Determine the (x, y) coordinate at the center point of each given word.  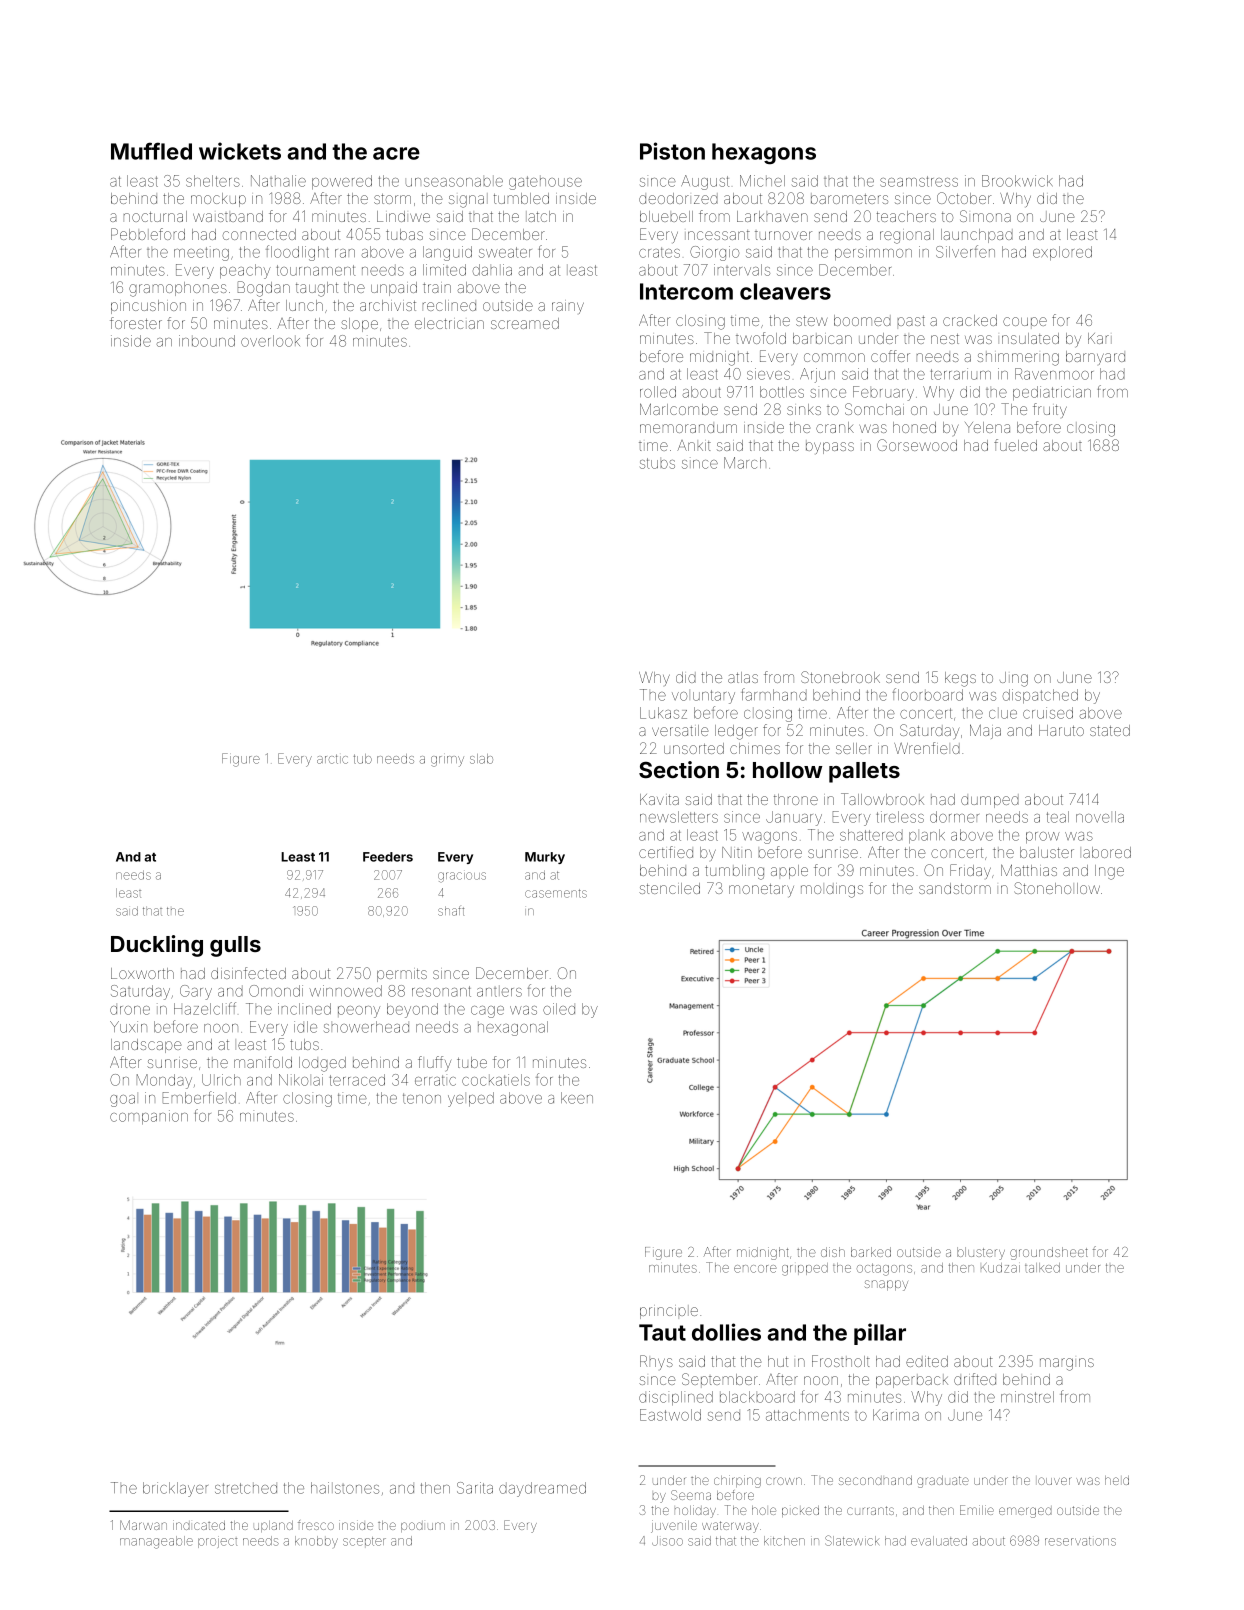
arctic (332, 759)
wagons (769, 838)
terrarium (960, 374)
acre (396, 153)
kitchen (784, 1541)
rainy (568, 307)
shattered (871, 835)
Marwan (143, 1525)
